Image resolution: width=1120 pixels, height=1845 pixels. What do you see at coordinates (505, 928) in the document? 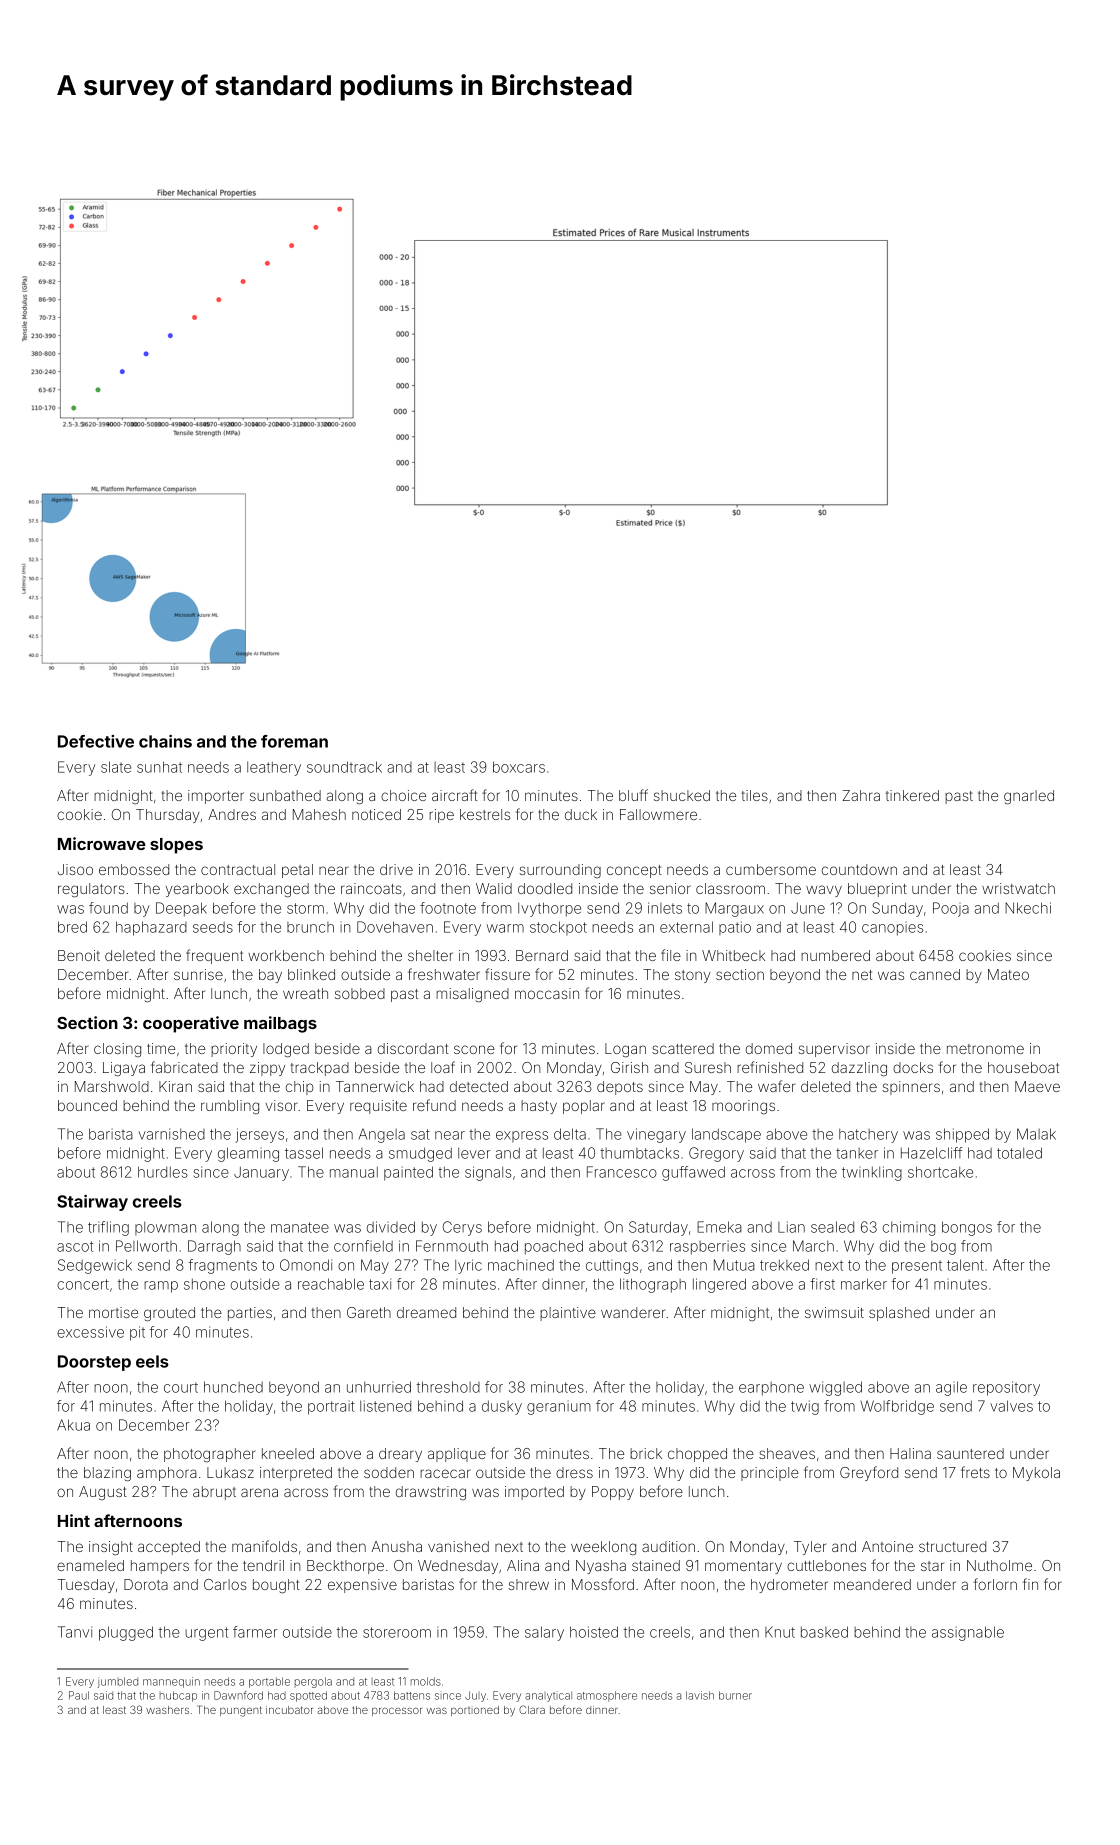
I see `warm` at bounding box center [505, 928].
